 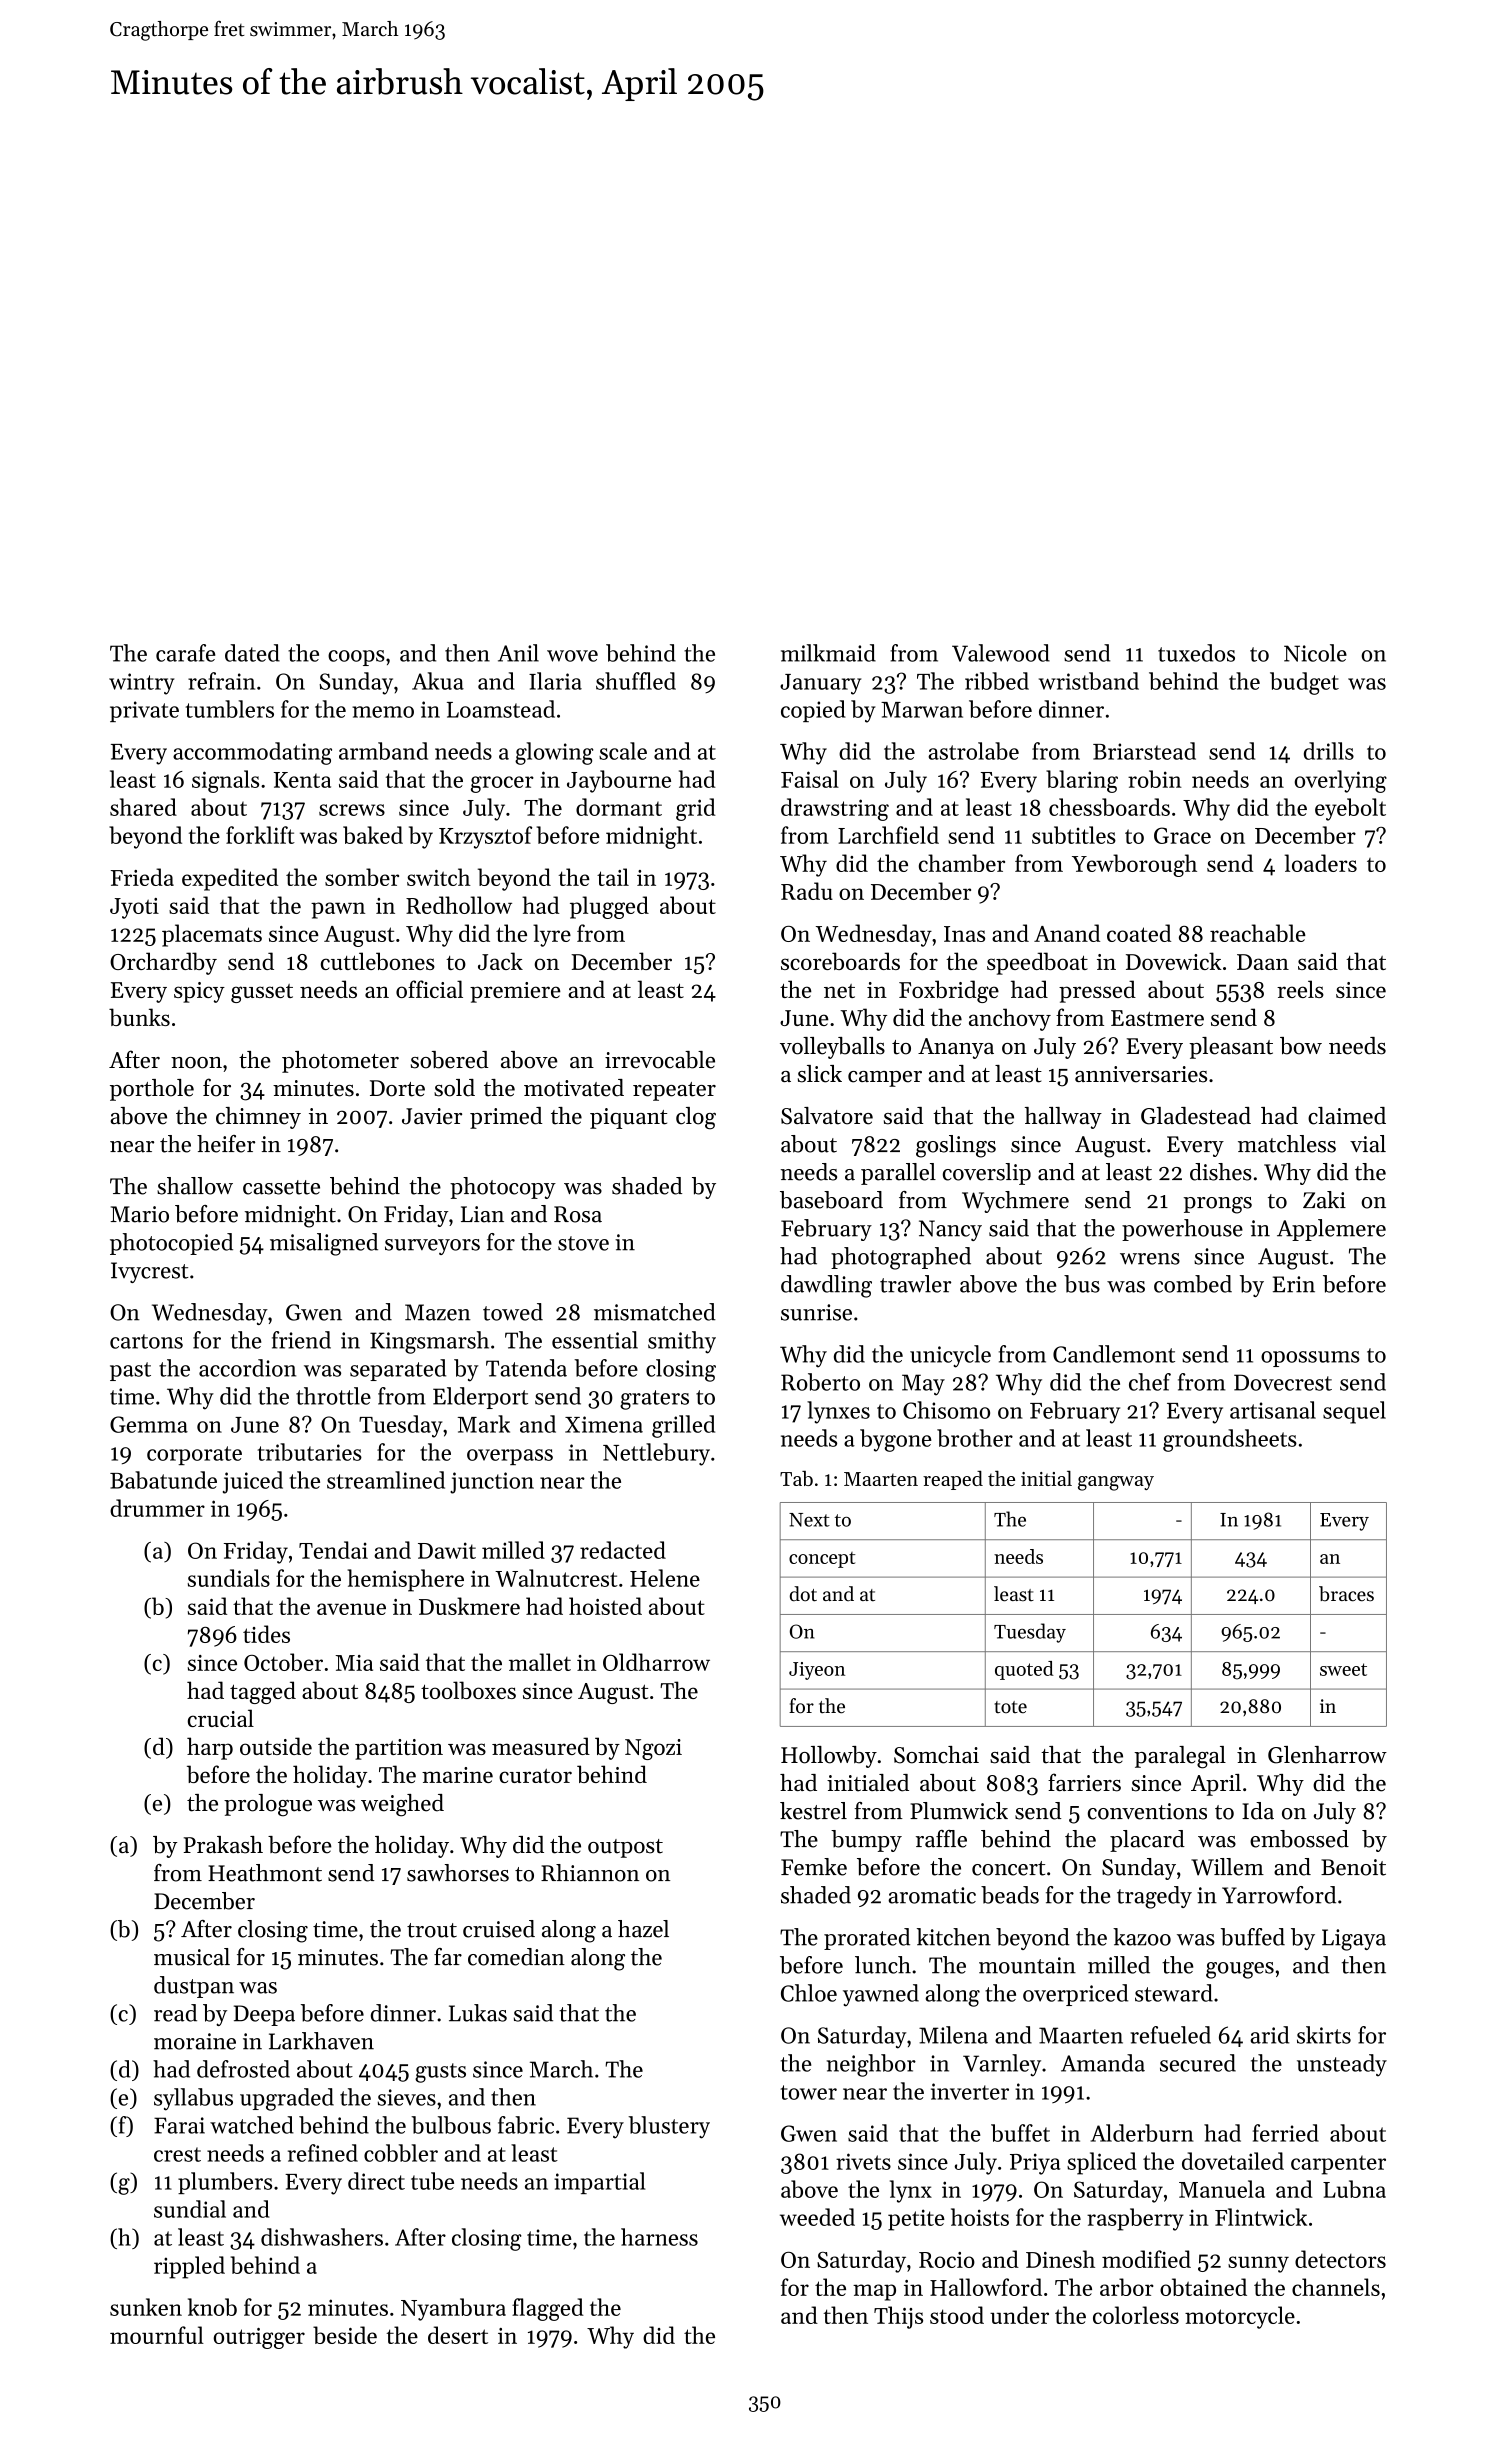 What do you see at coordinates (1310, 1359) in the page?
I see `opossums` at bounding box center [1310, 1359].
